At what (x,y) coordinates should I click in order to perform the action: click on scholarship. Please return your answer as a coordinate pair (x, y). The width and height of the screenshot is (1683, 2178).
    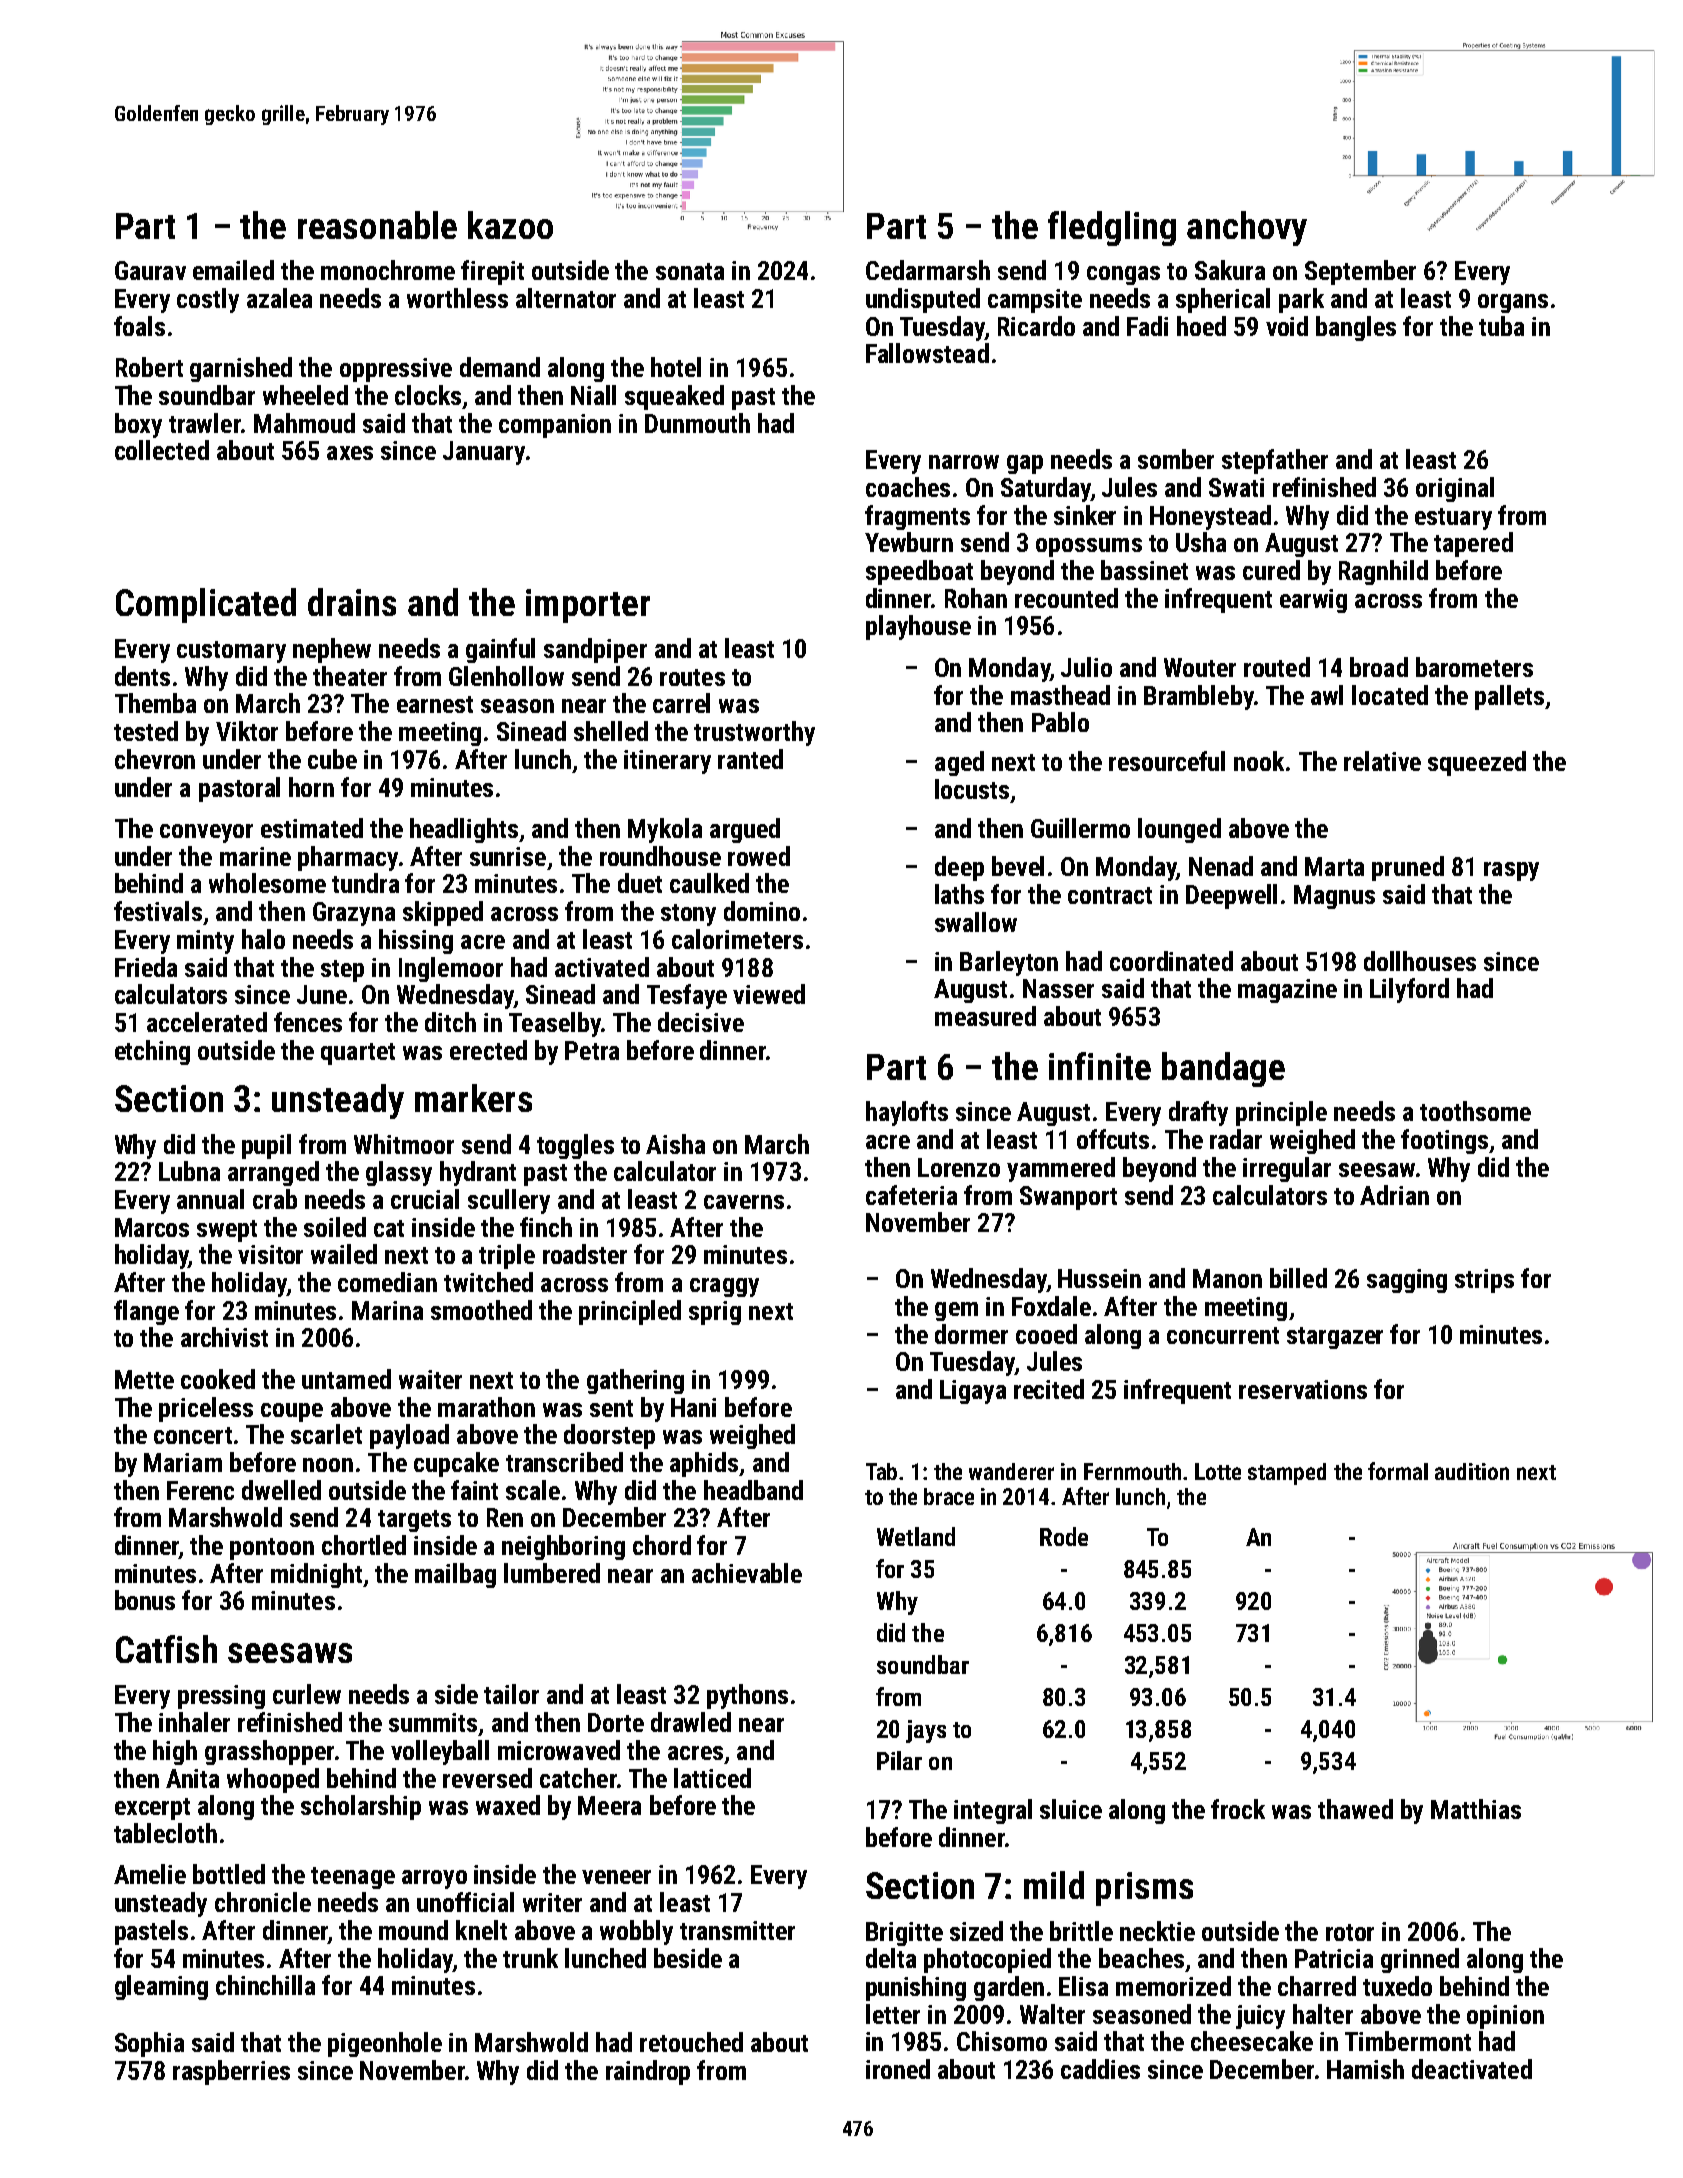
    Looking at the image, I should click on (361, 1807).
